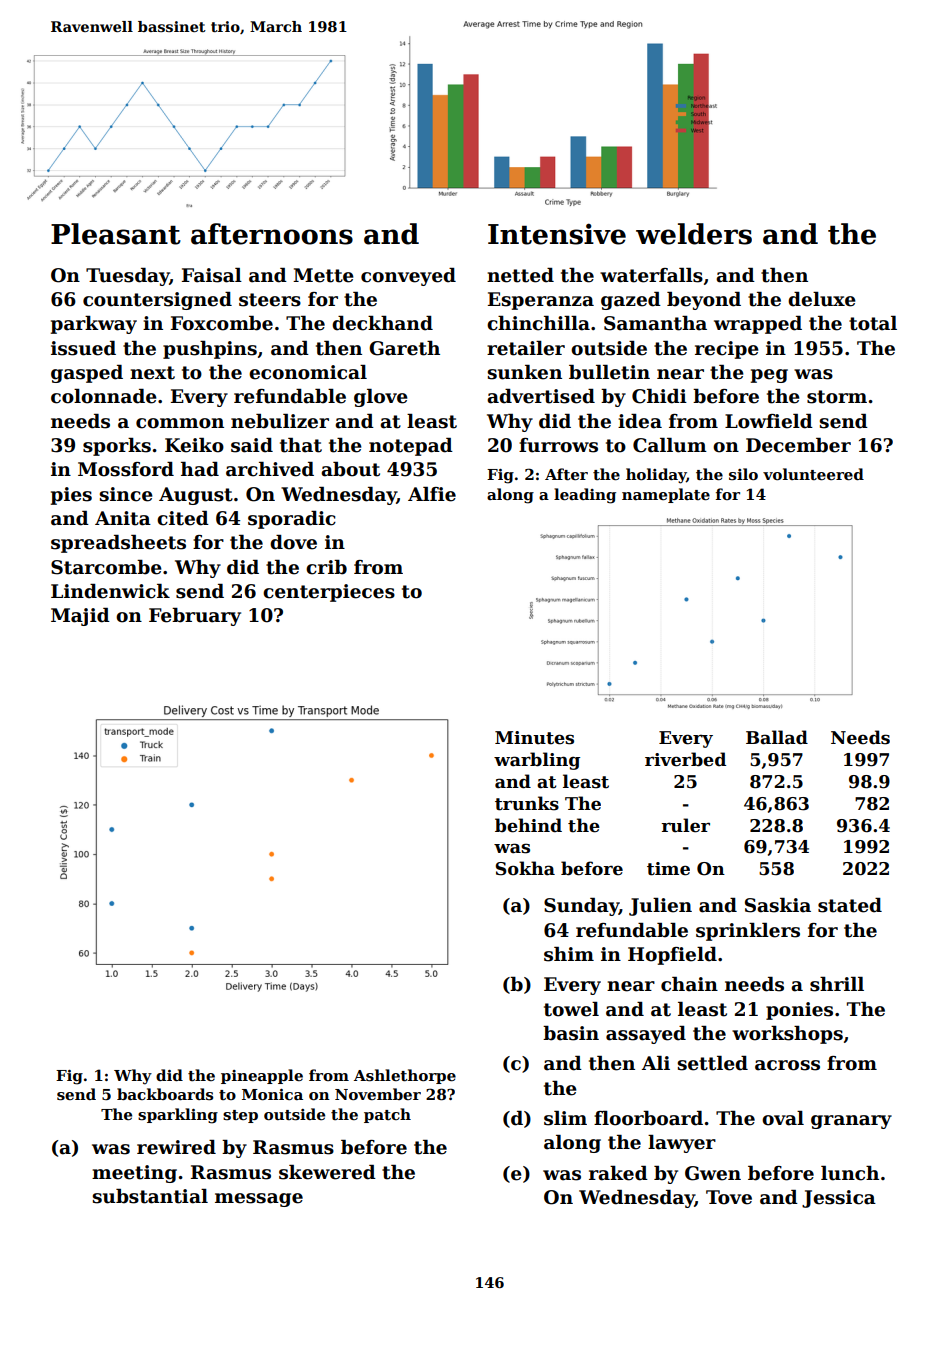 This document has height=1349, width=949. I want to click on peg, so click(769, 376).
